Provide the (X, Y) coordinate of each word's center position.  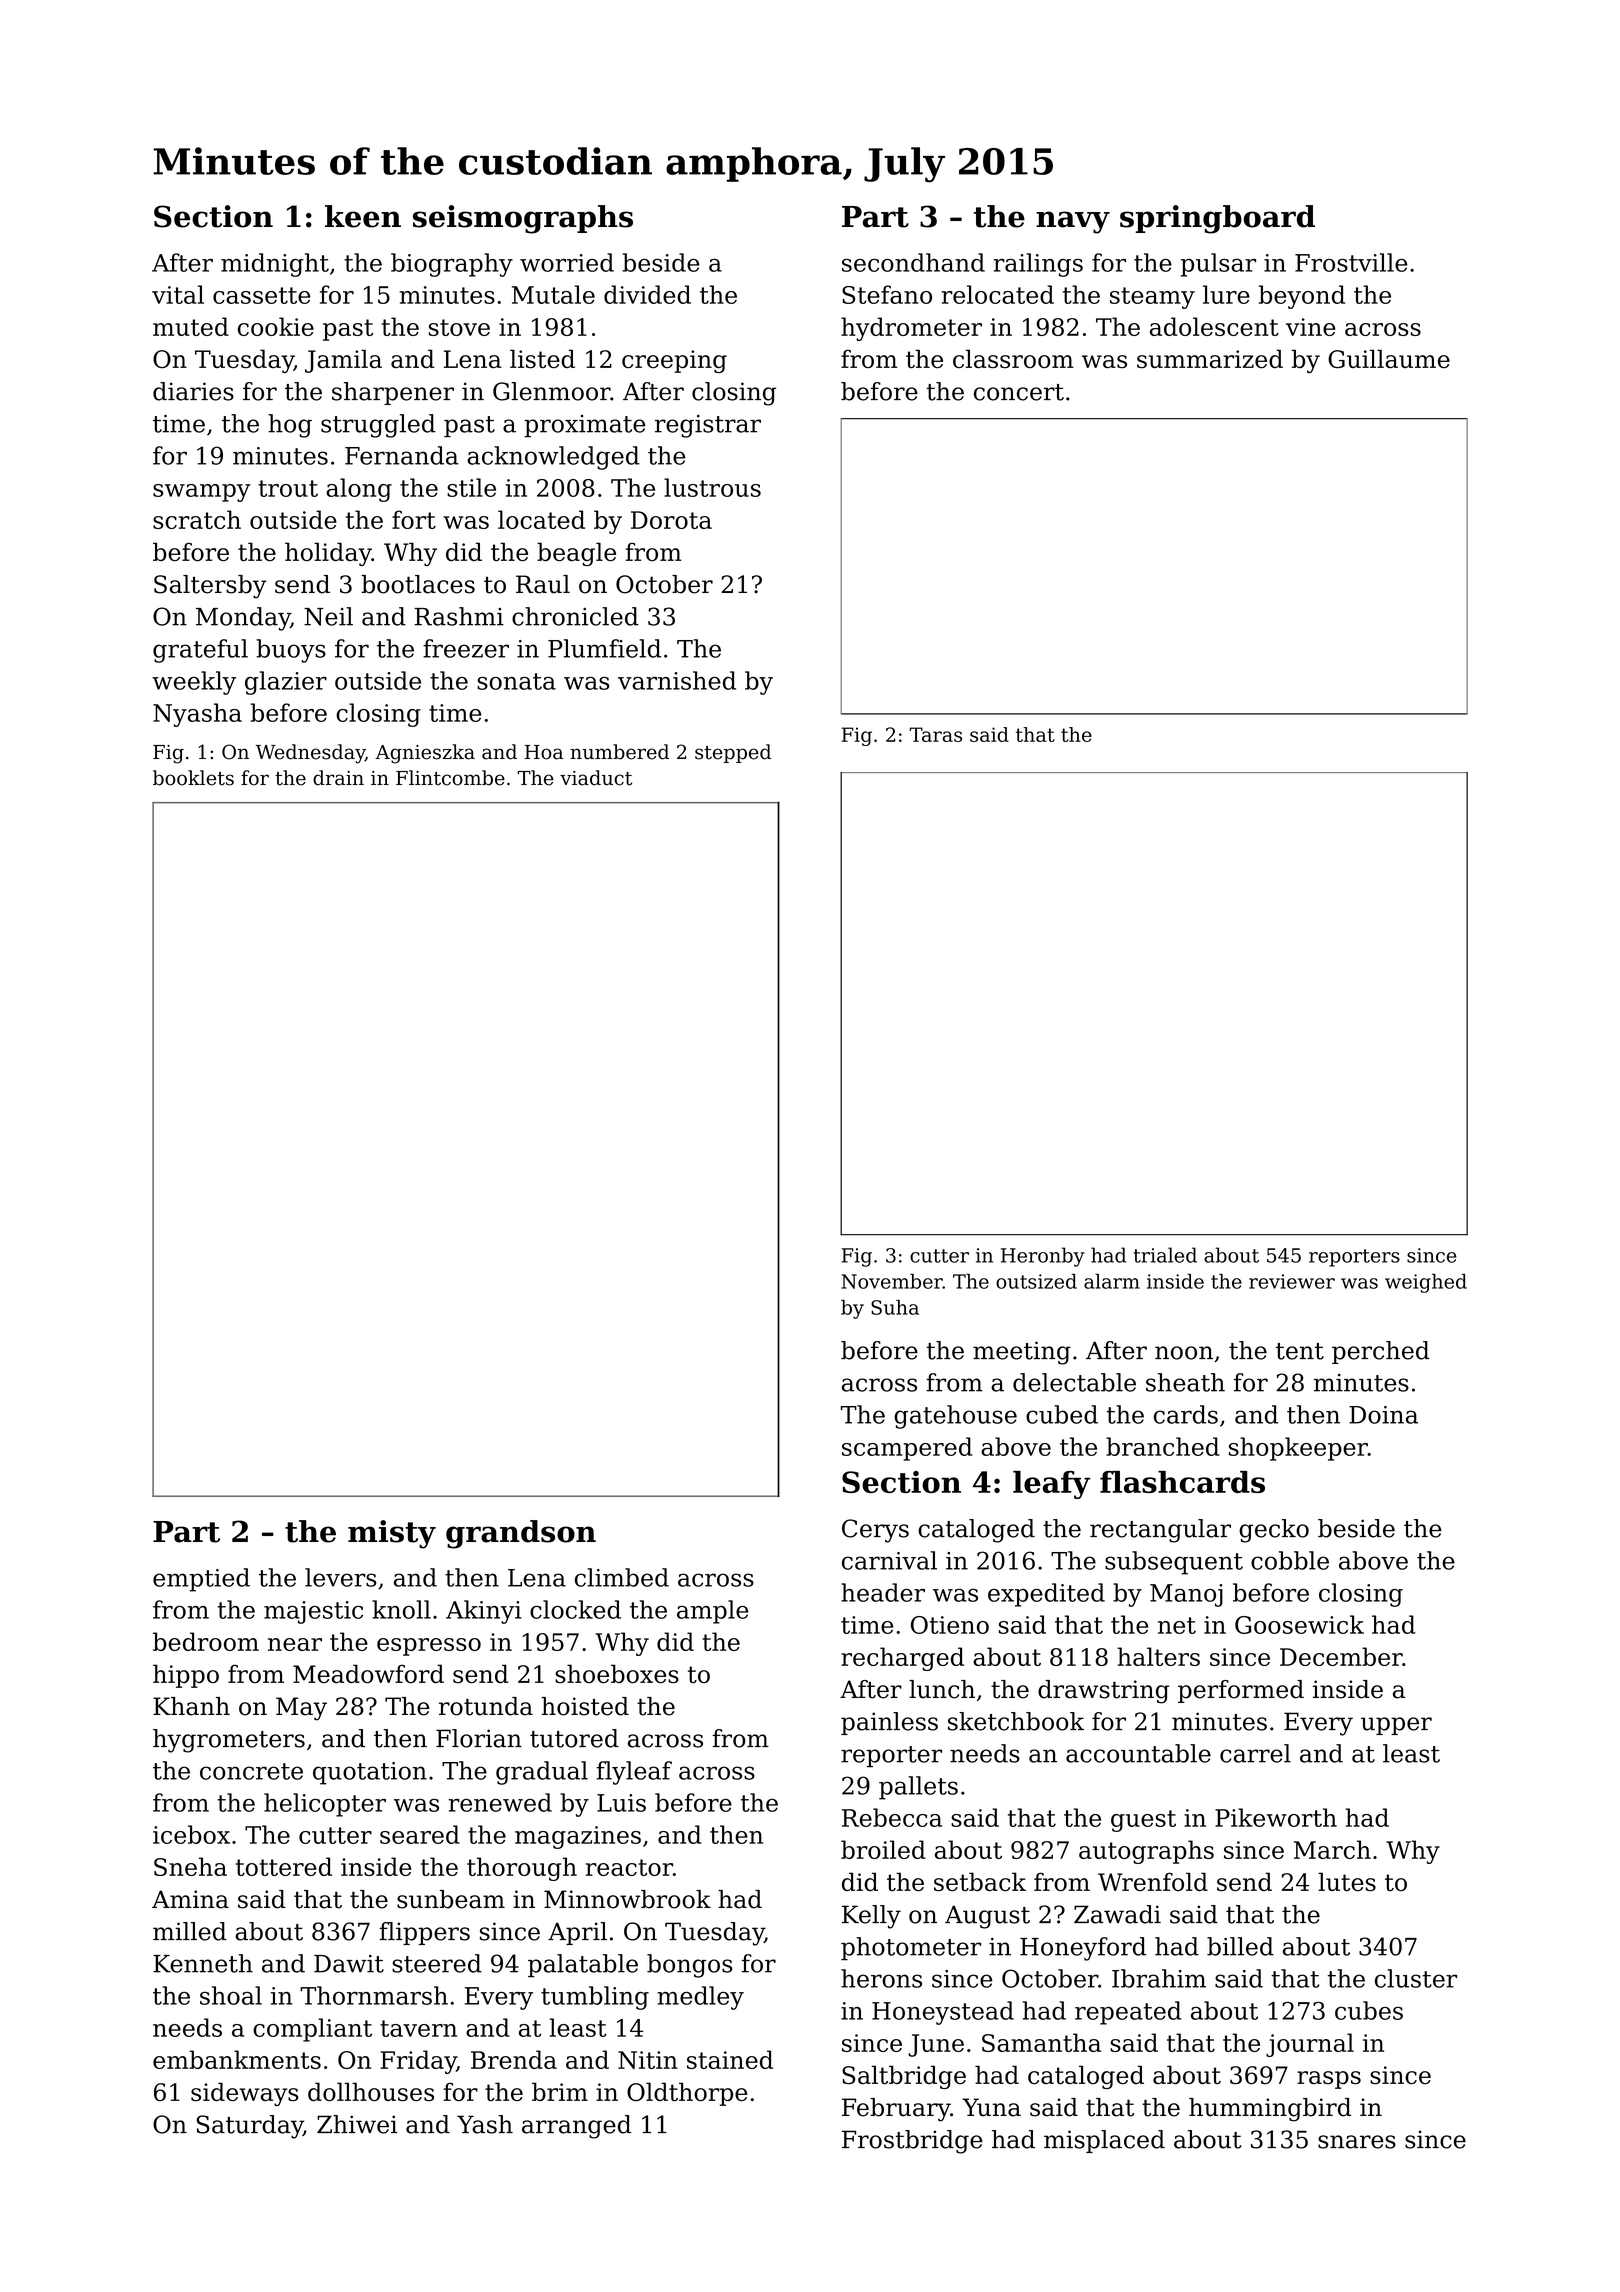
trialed (1165, 1255)
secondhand (913, 262)
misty (392, 1534)
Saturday (249, 2127)
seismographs (523, 219)
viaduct (596, 778)
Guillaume (1389, 358)
